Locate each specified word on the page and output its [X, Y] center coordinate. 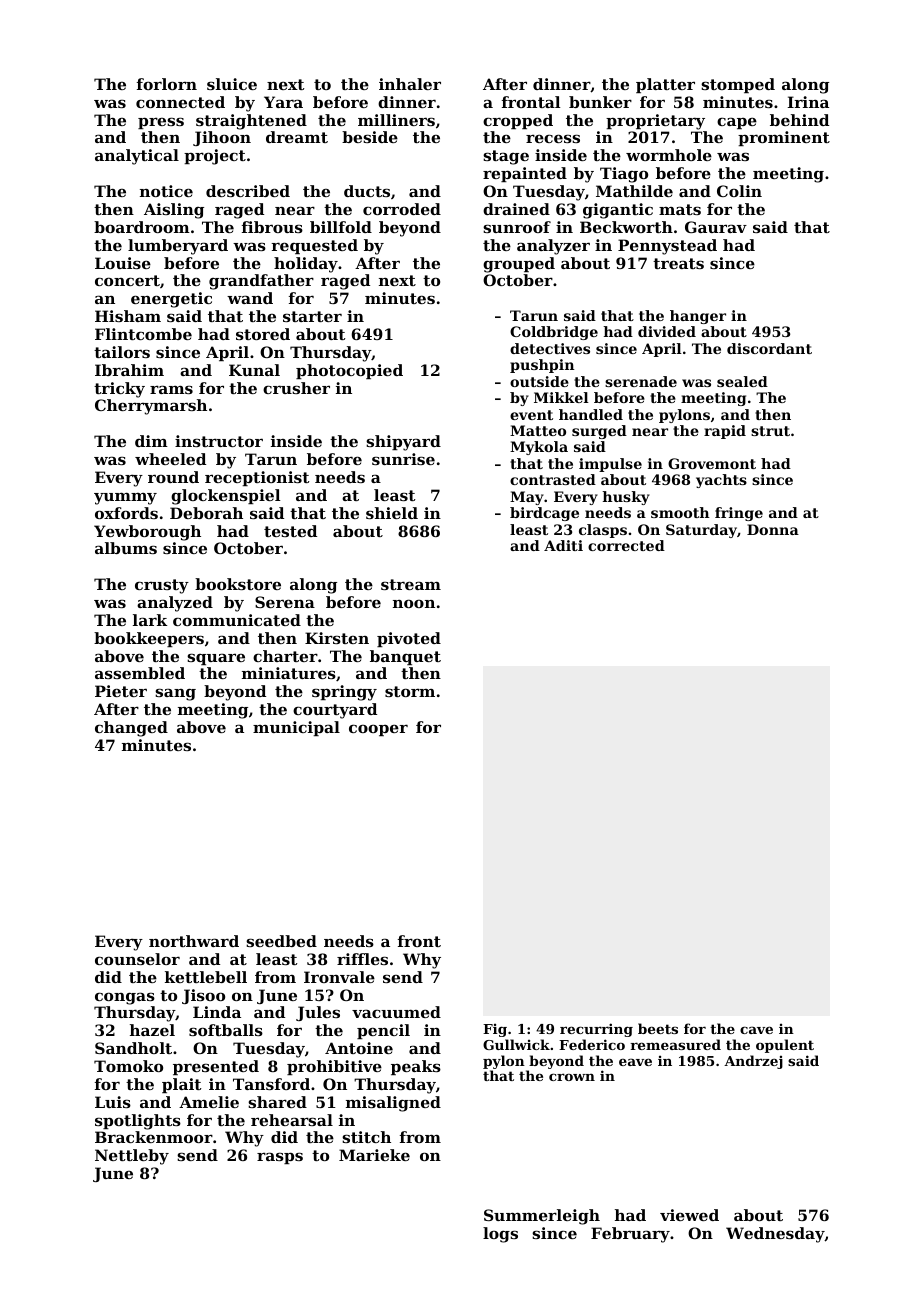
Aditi [563, 545]
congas [125, 998]
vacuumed [396, 1012]
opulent [785, 1046]
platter [665, 85]
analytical [137, 157]
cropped [518, 121]
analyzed [175, 604]
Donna [773, 529]
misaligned [393, 1104]
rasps [280, 1158]
